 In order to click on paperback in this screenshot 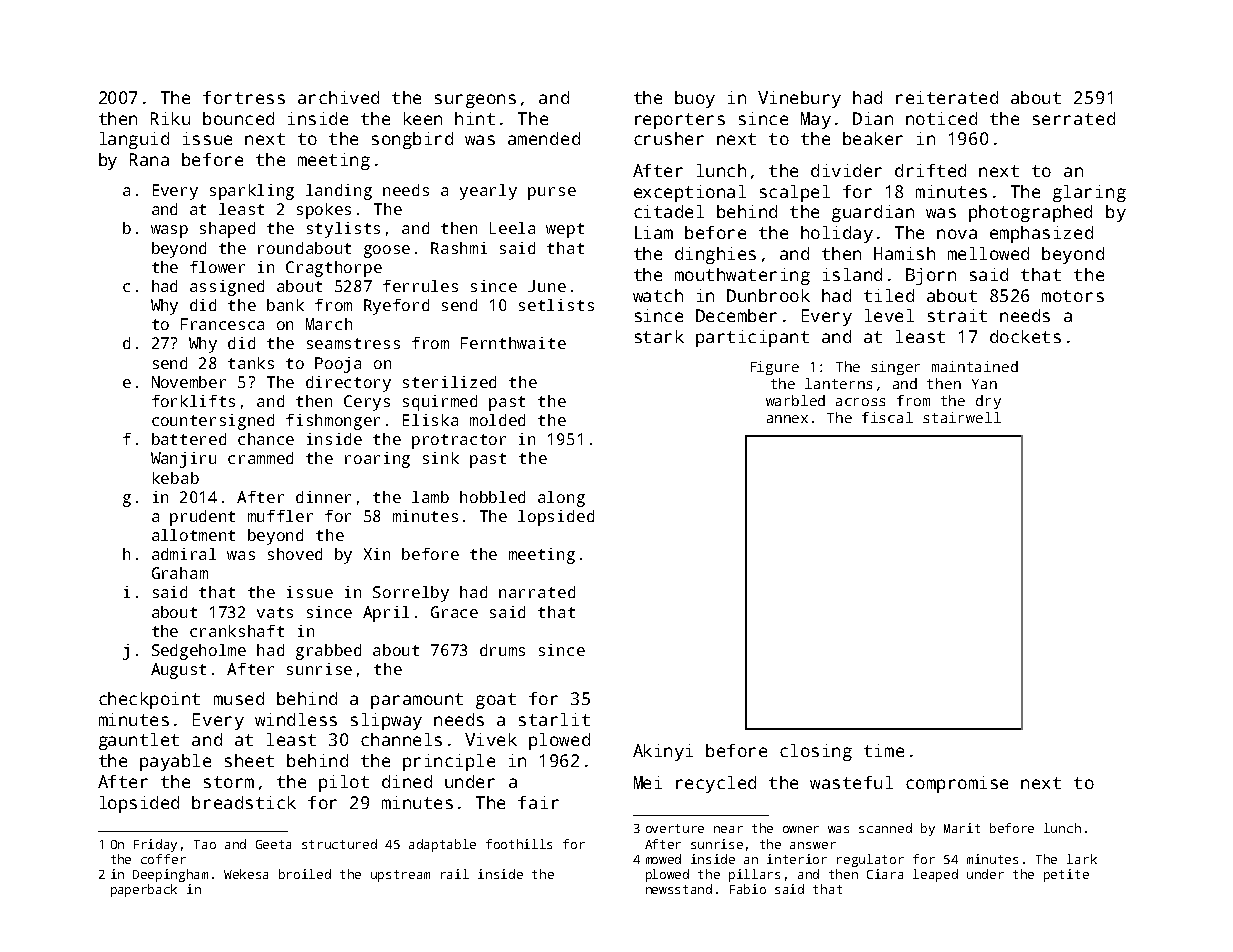, I will do `click(144, 890)`.
